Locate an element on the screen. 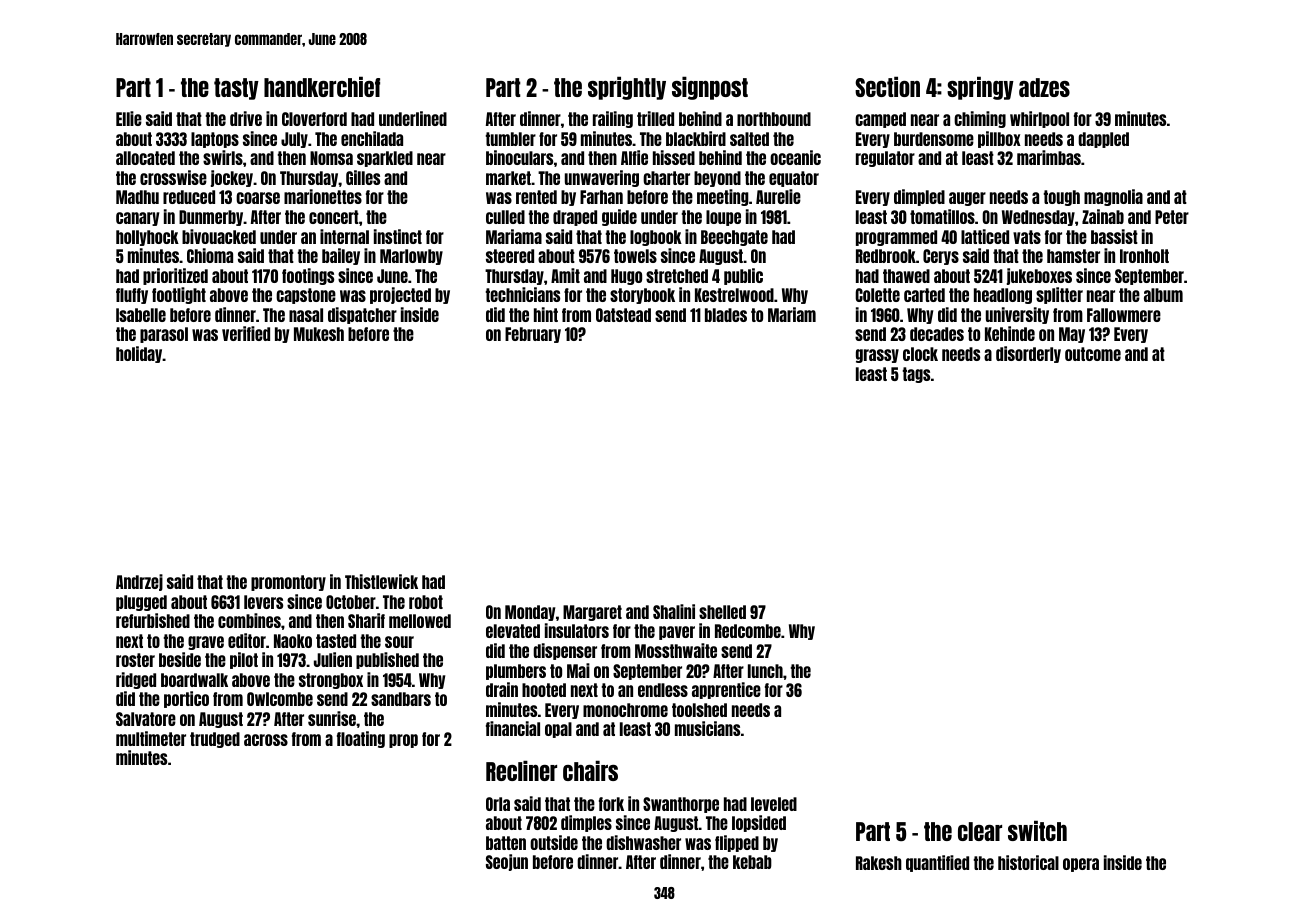  shelled is located at coordinates (722, 612).
